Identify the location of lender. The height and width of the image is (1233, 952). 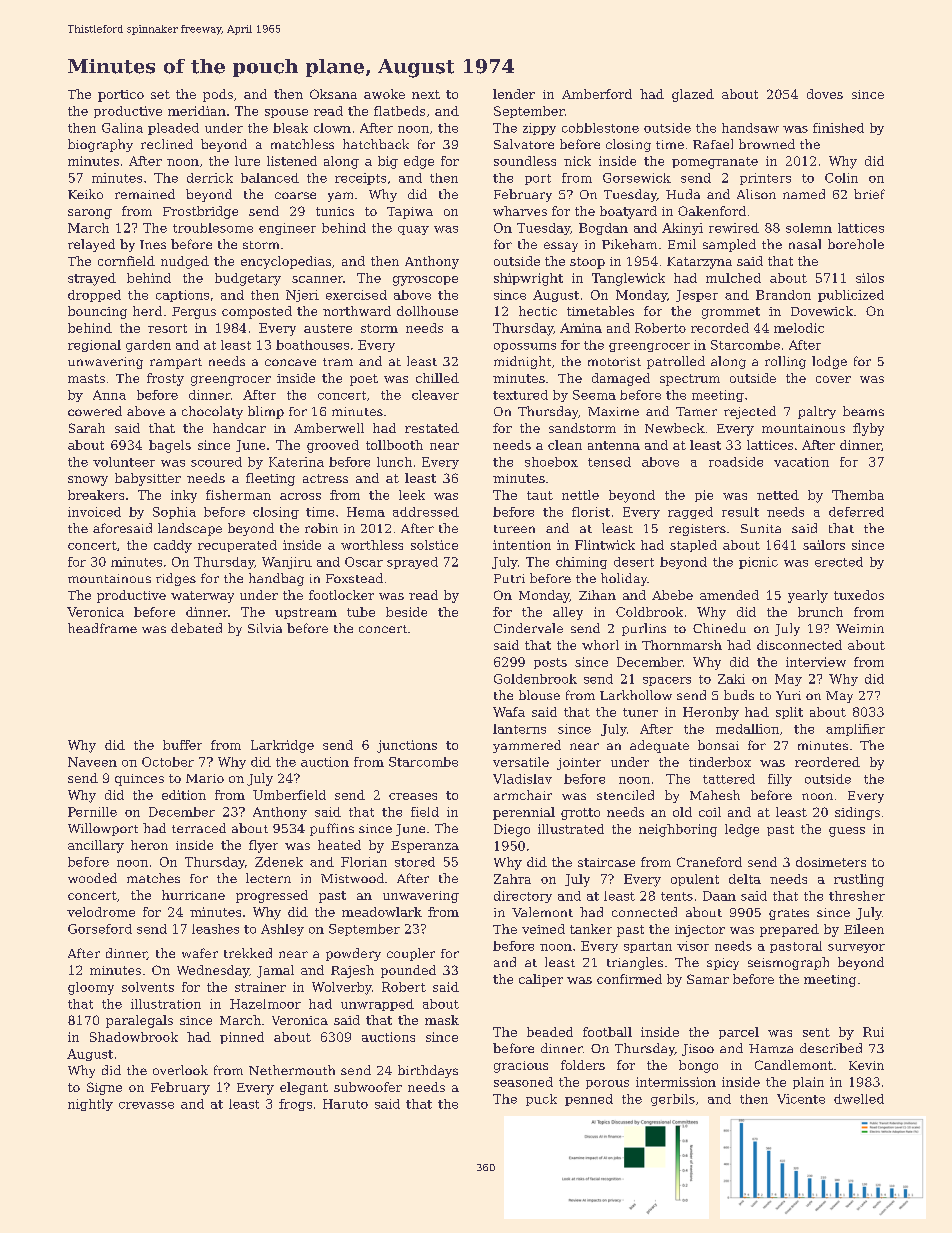
(514, 94).
